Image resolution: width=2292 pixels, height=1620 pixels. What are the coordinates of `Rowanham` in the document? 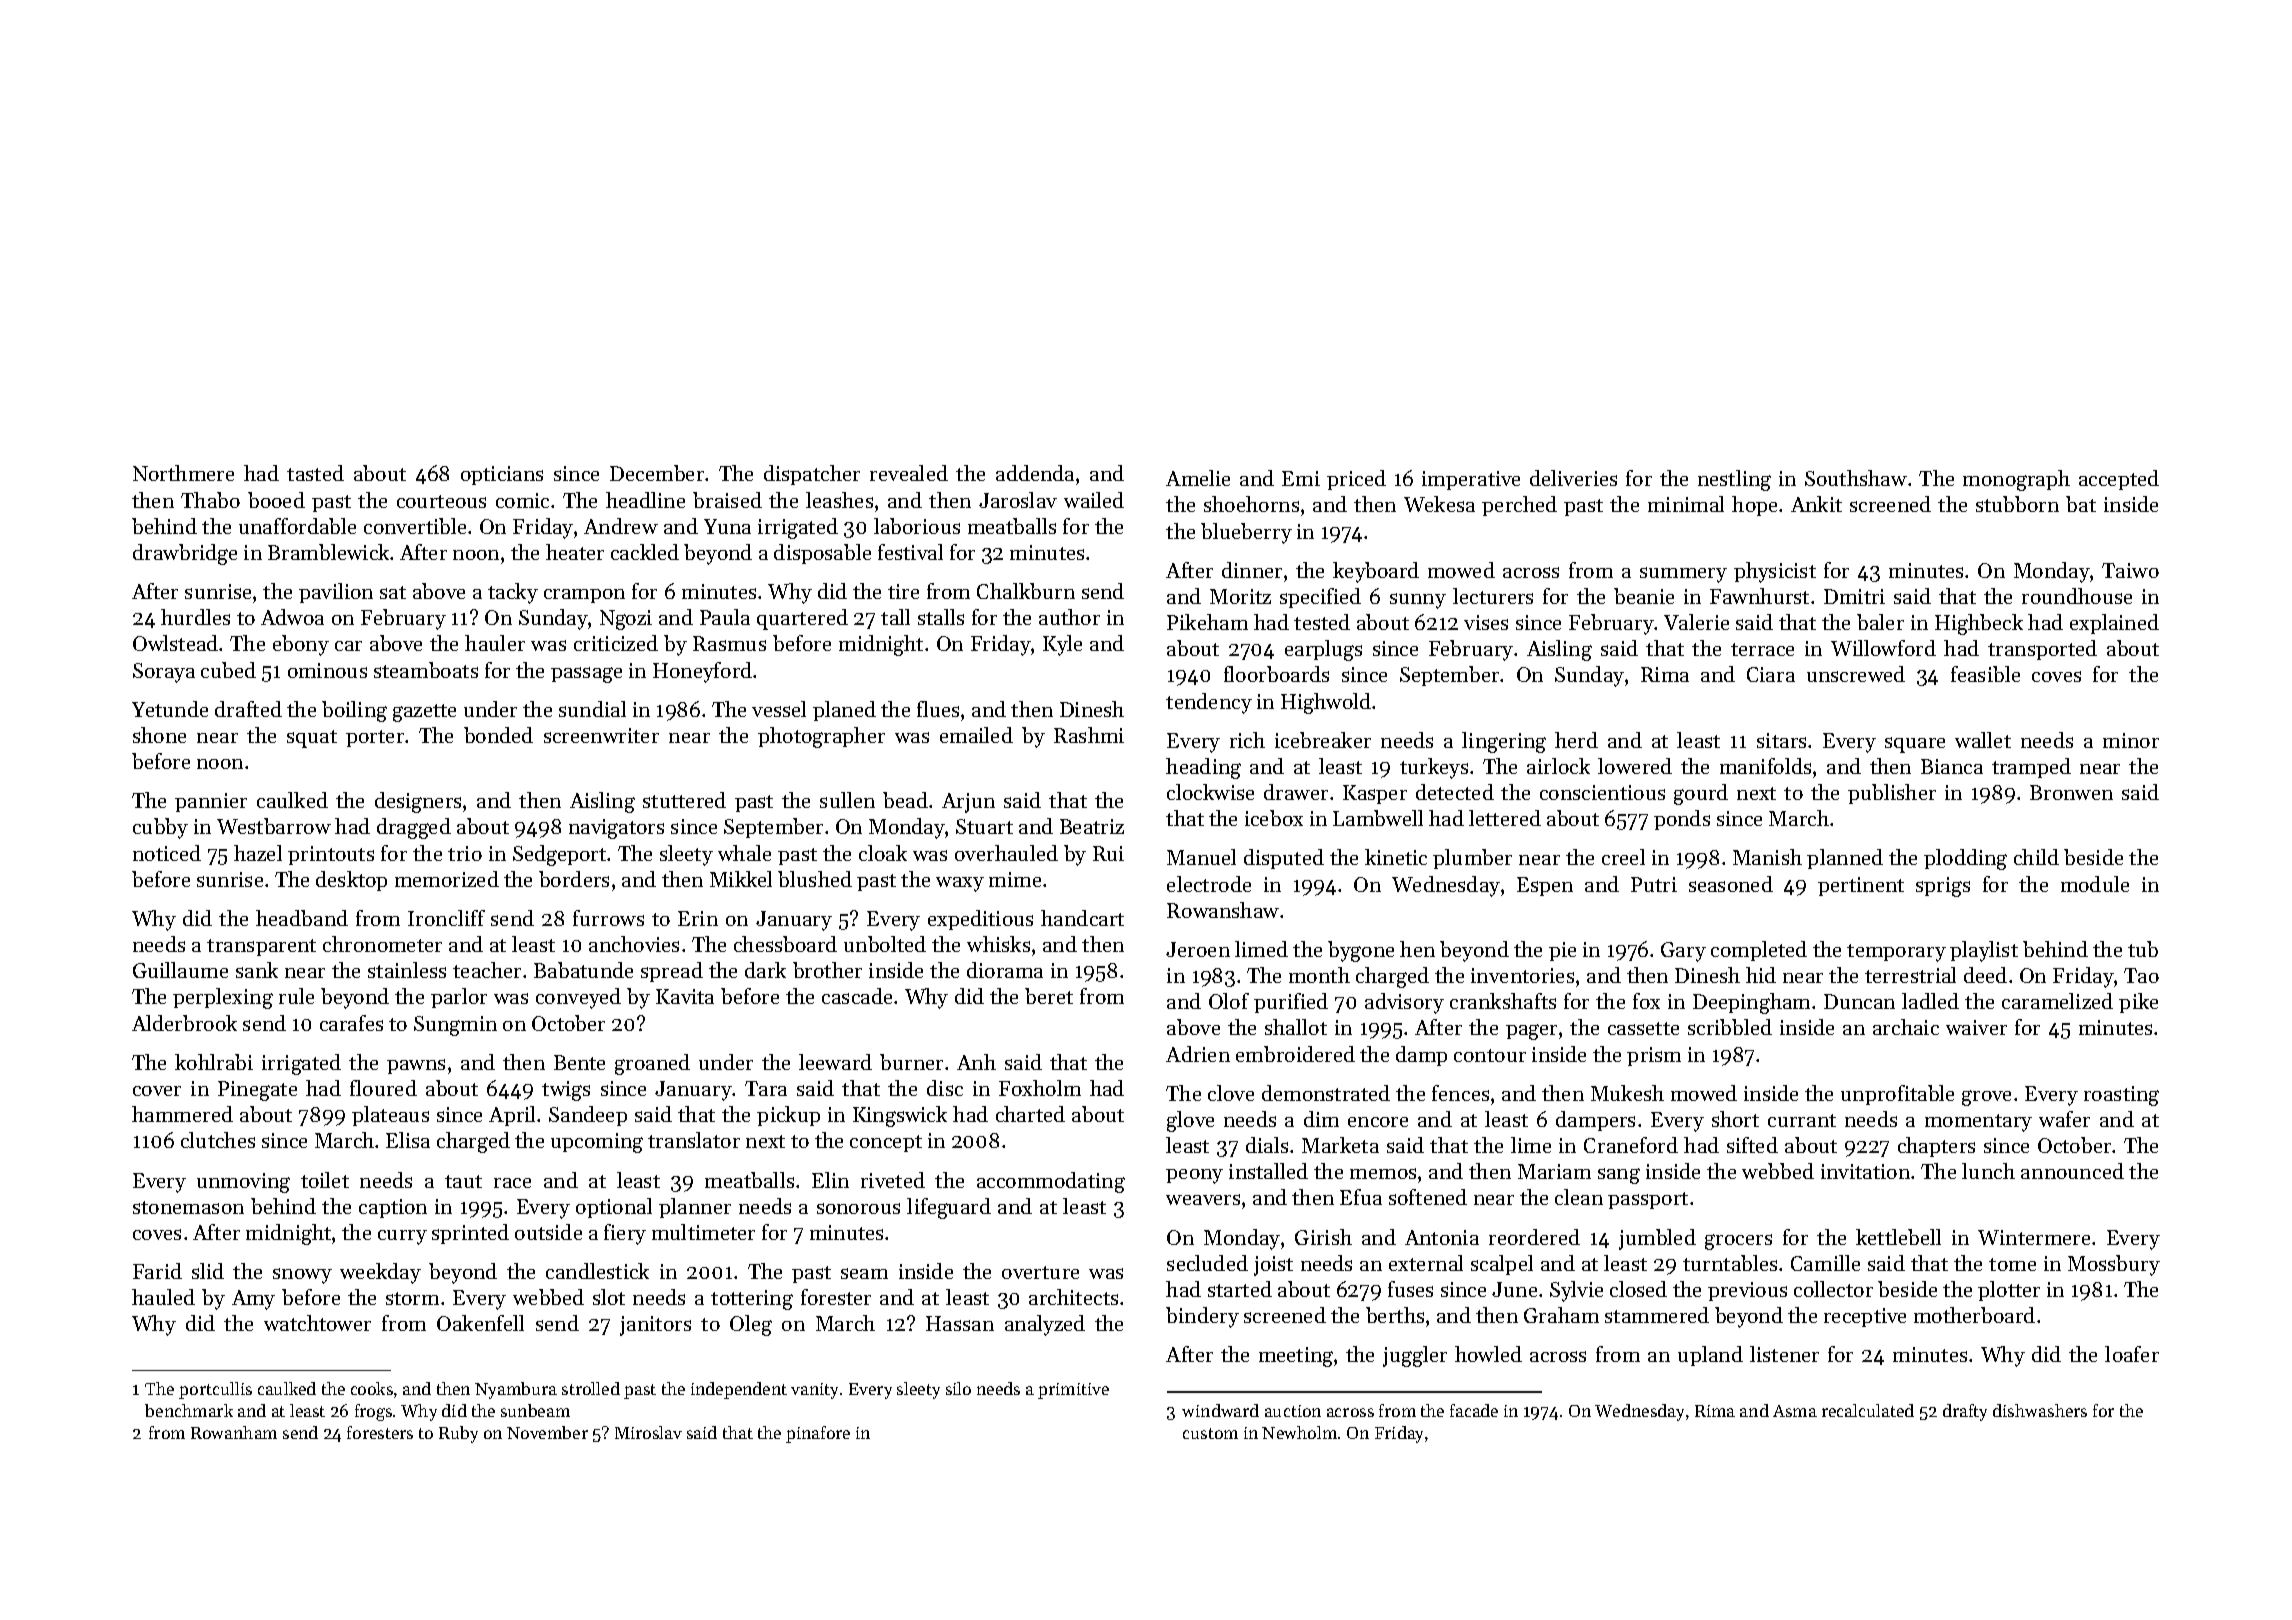 It's located at (234, 1432).
